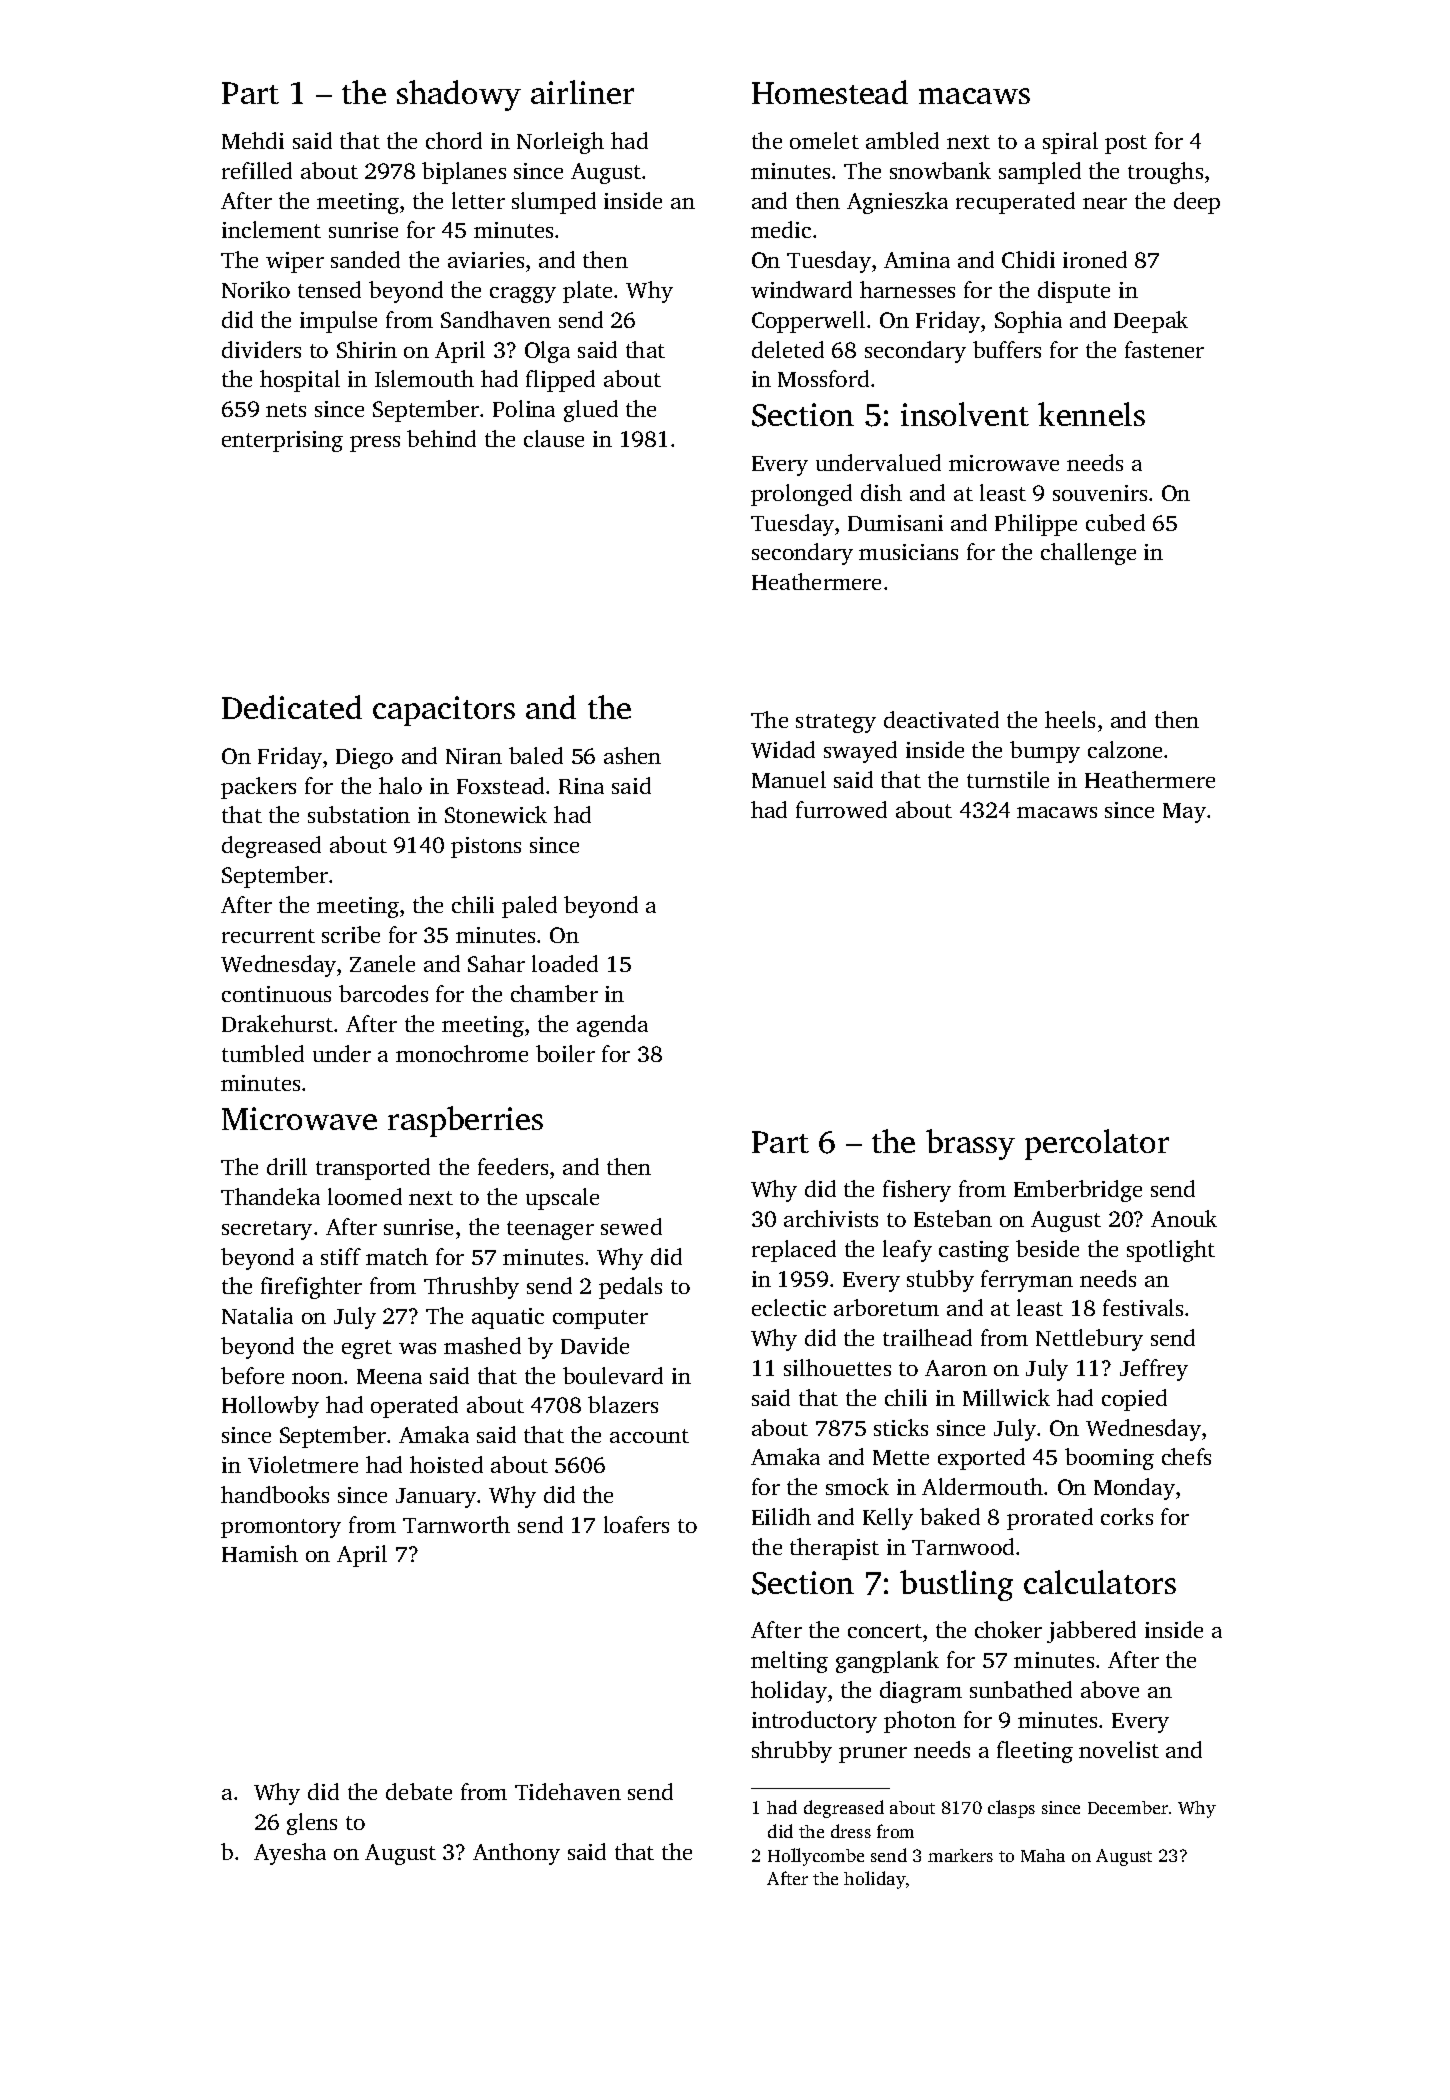 The width and height of the page is (1450, 2100). What do you see at coordinates (441, 438) in the page?
I see `behind` at bounding box center [441, 438].
